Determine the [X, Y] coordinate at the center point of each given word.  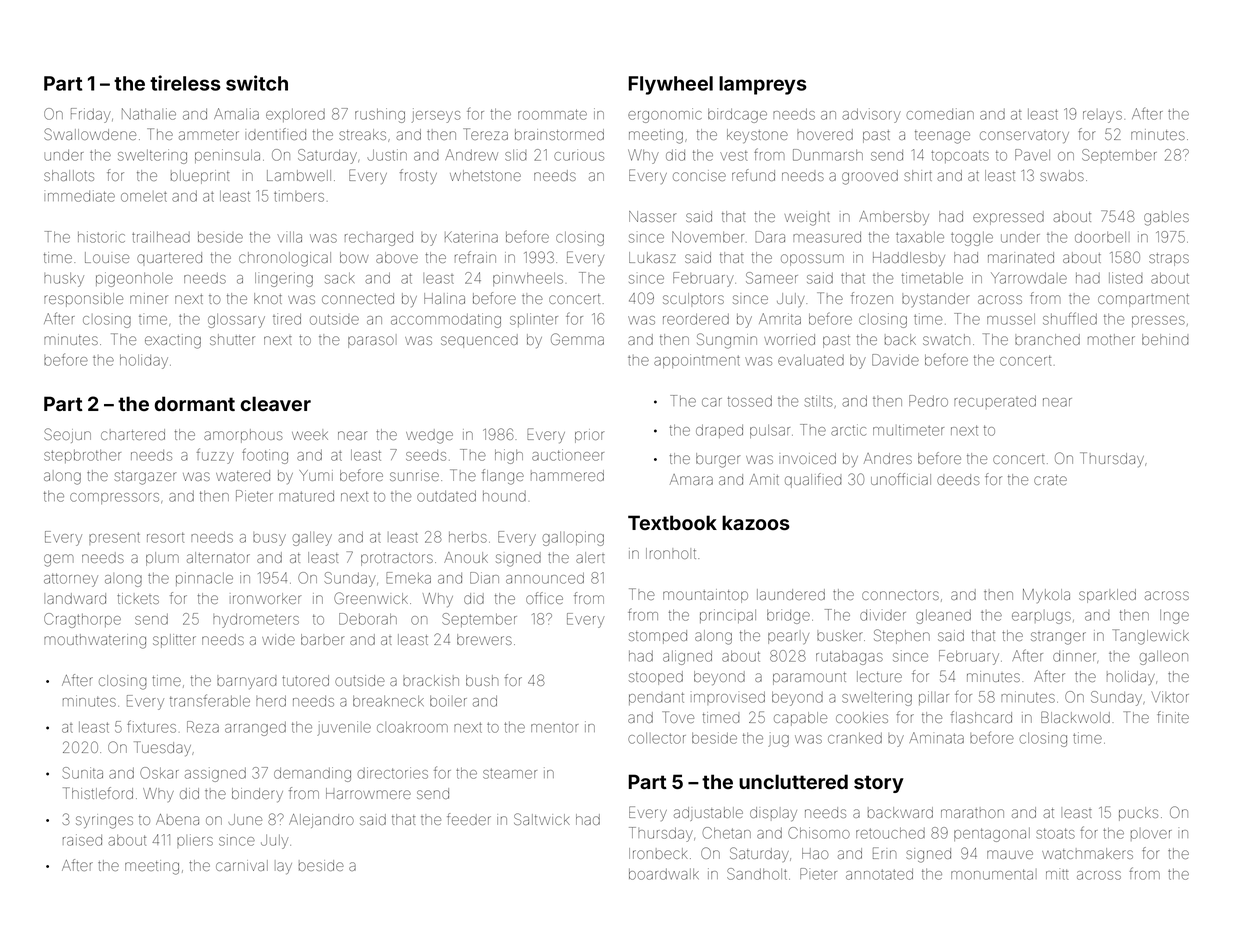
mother [1111, 339]
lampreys [763, 85]
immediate [79, 196]
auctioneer [568, 455]
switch [257, 83]
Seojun [67, 435]
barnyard [247, 682]
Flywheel [670, 85]
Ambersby [894, 218]
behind [1165, 339]
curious [579, 155]
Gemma [577, 339]
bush [482, 680]
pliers [195, 841]
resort [165, 537]
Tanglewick [1151, 637]
